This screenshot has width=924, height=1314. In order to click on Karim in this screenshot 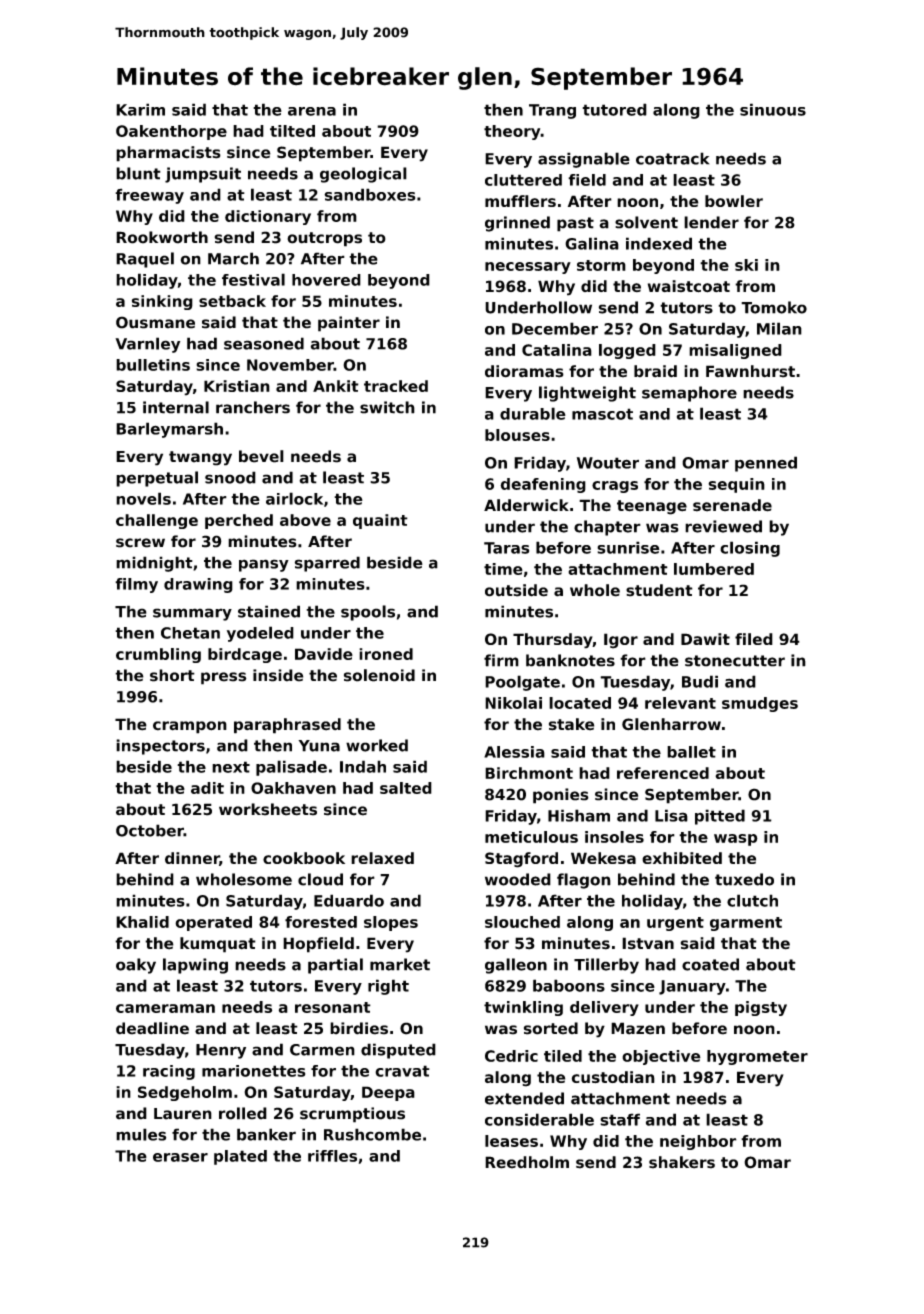, I will do `click(140, 109)`.
